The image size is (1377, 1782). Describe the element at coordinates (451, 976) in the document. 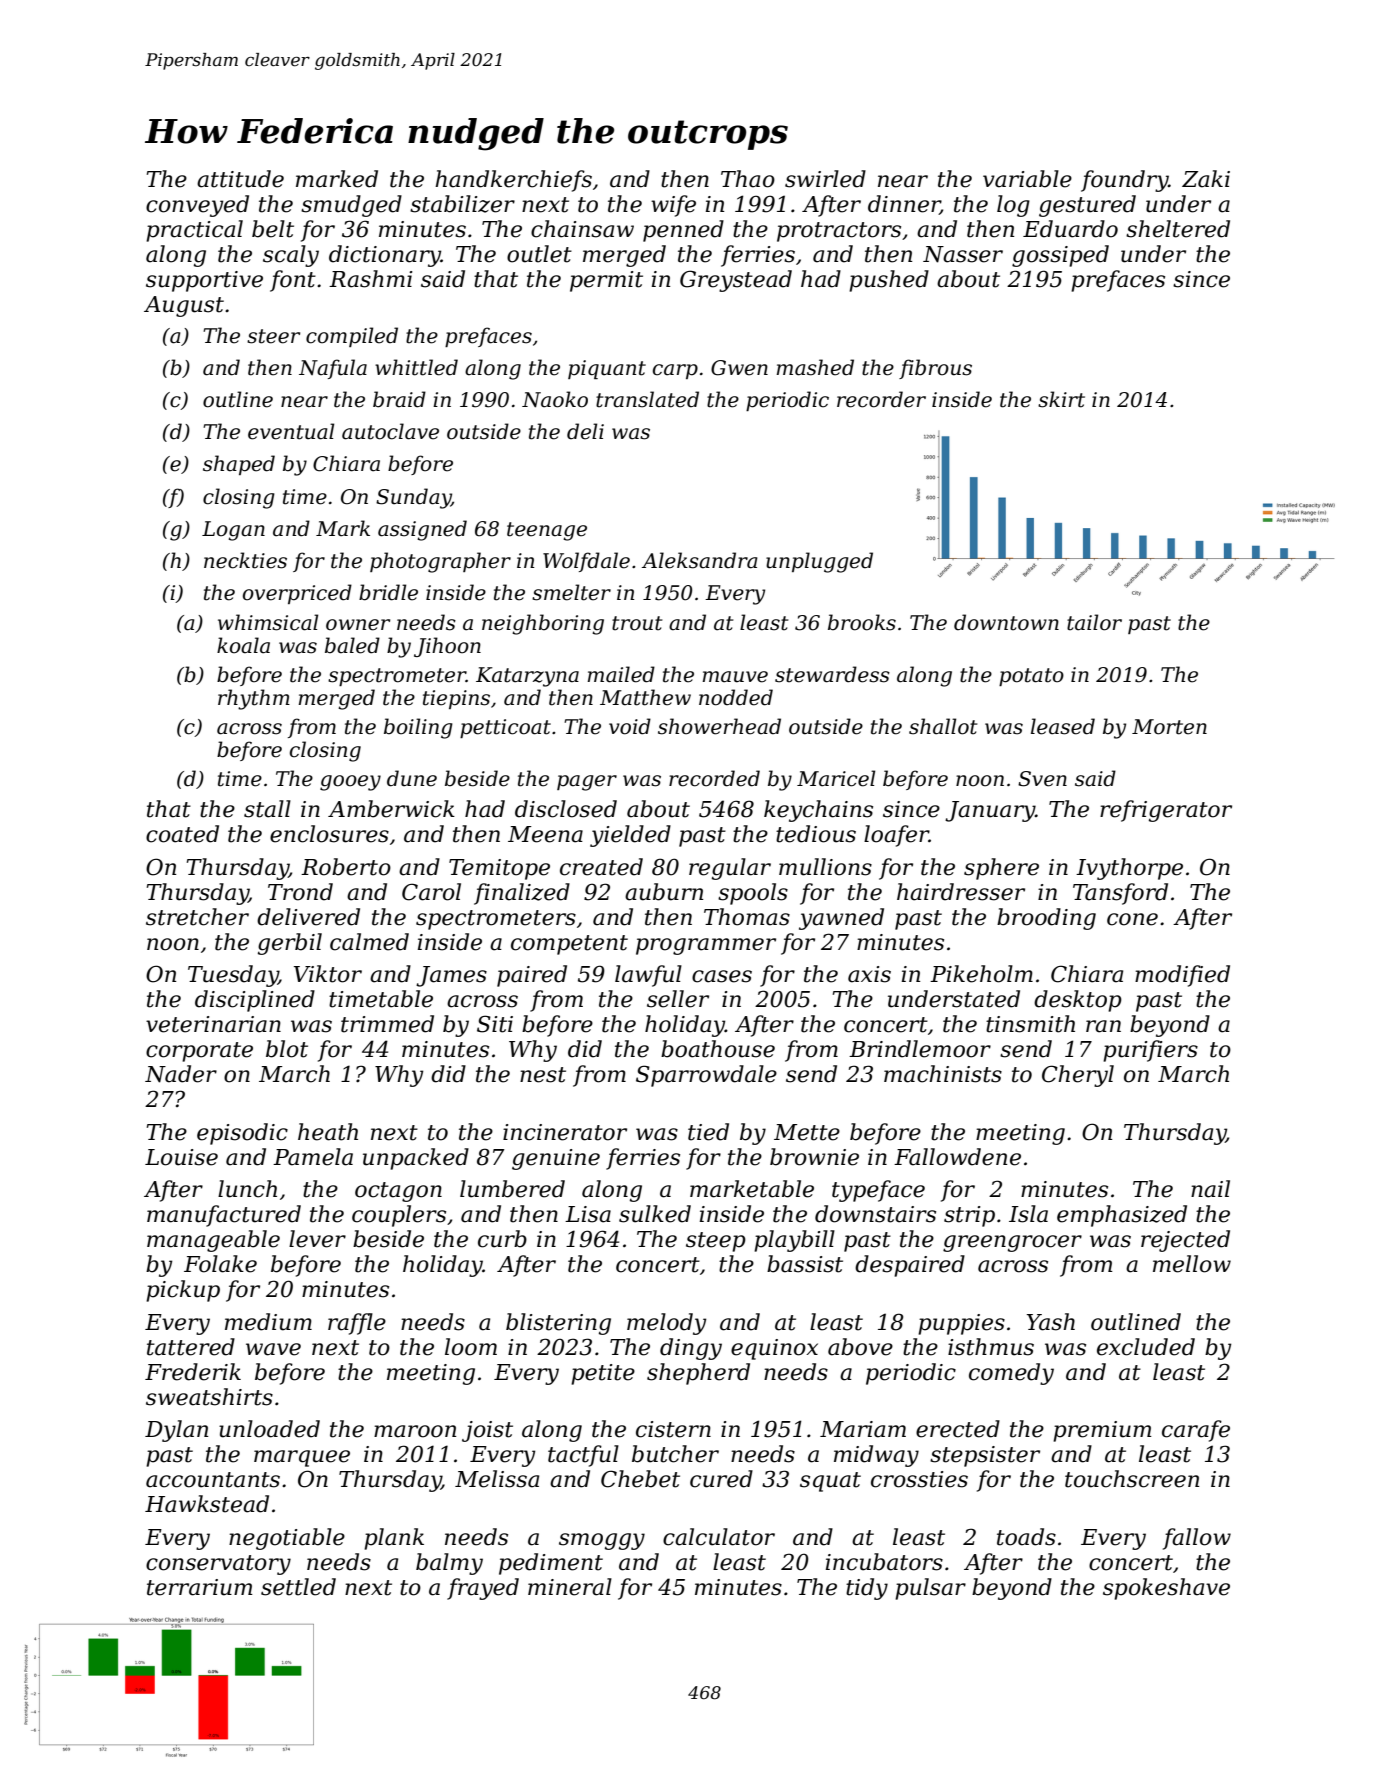

I see `James` at that location.
